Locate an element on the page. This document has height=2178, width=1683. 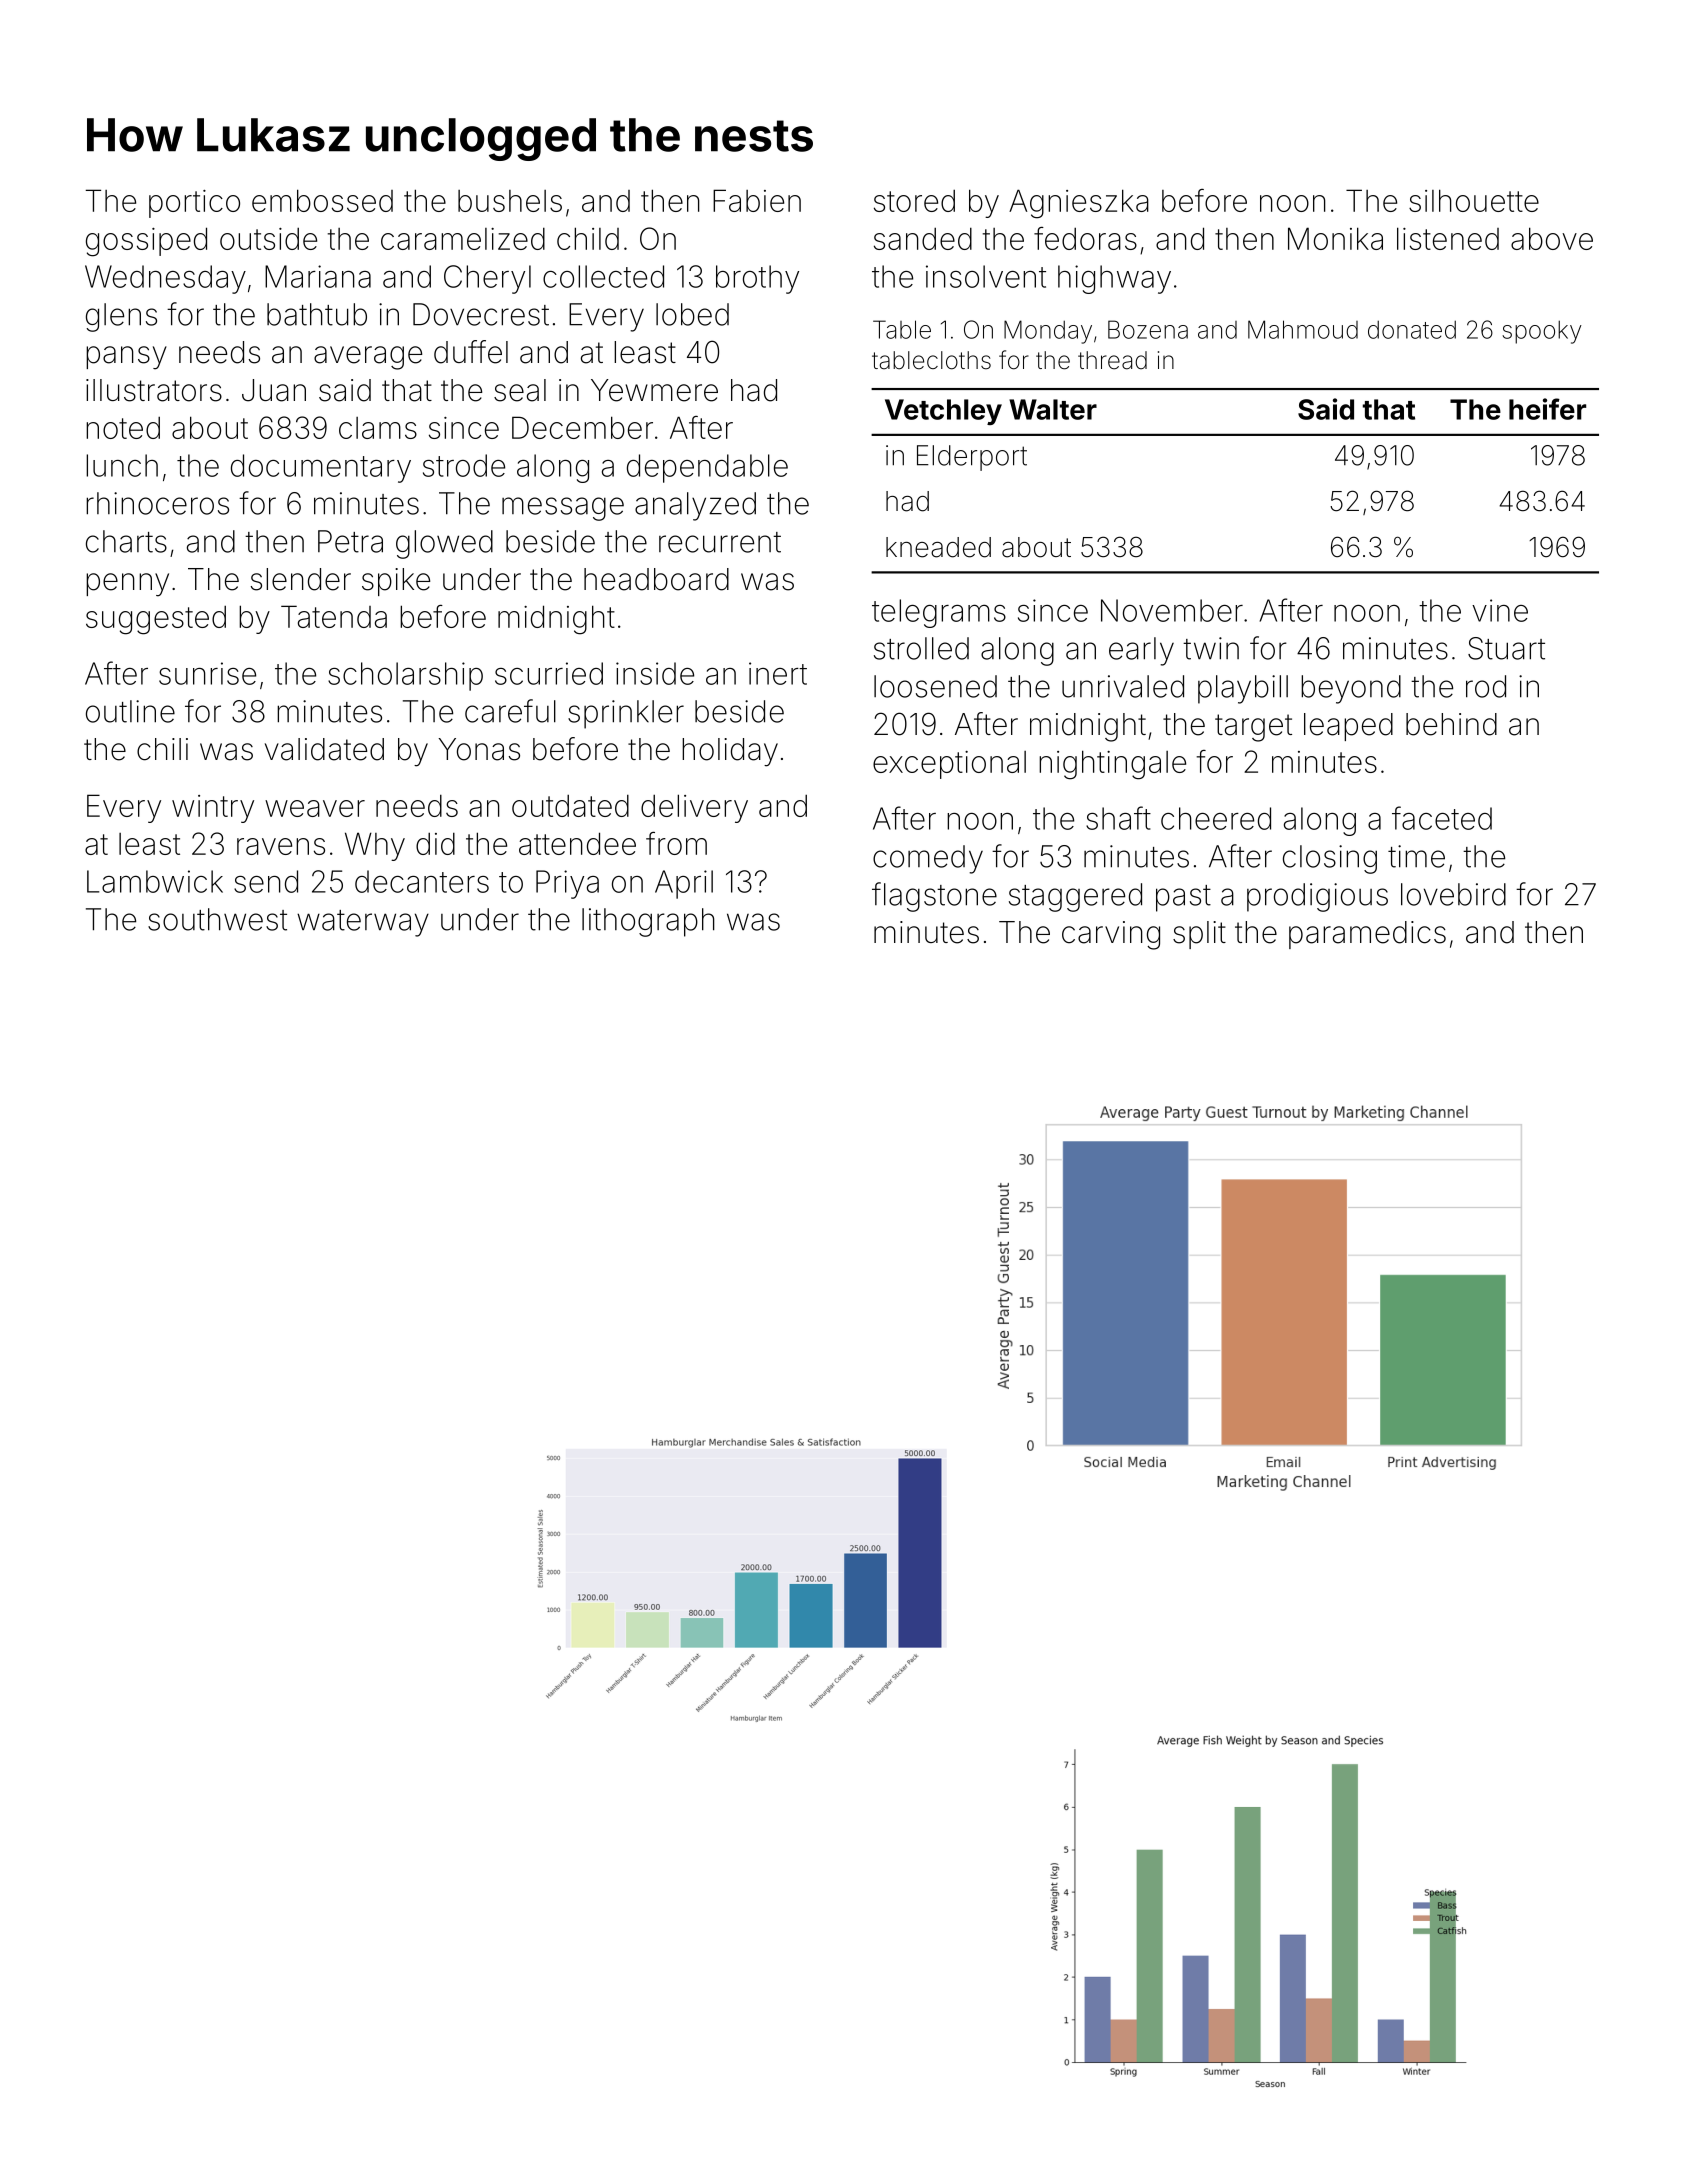
bushels is located at coordinates (510, 201).
